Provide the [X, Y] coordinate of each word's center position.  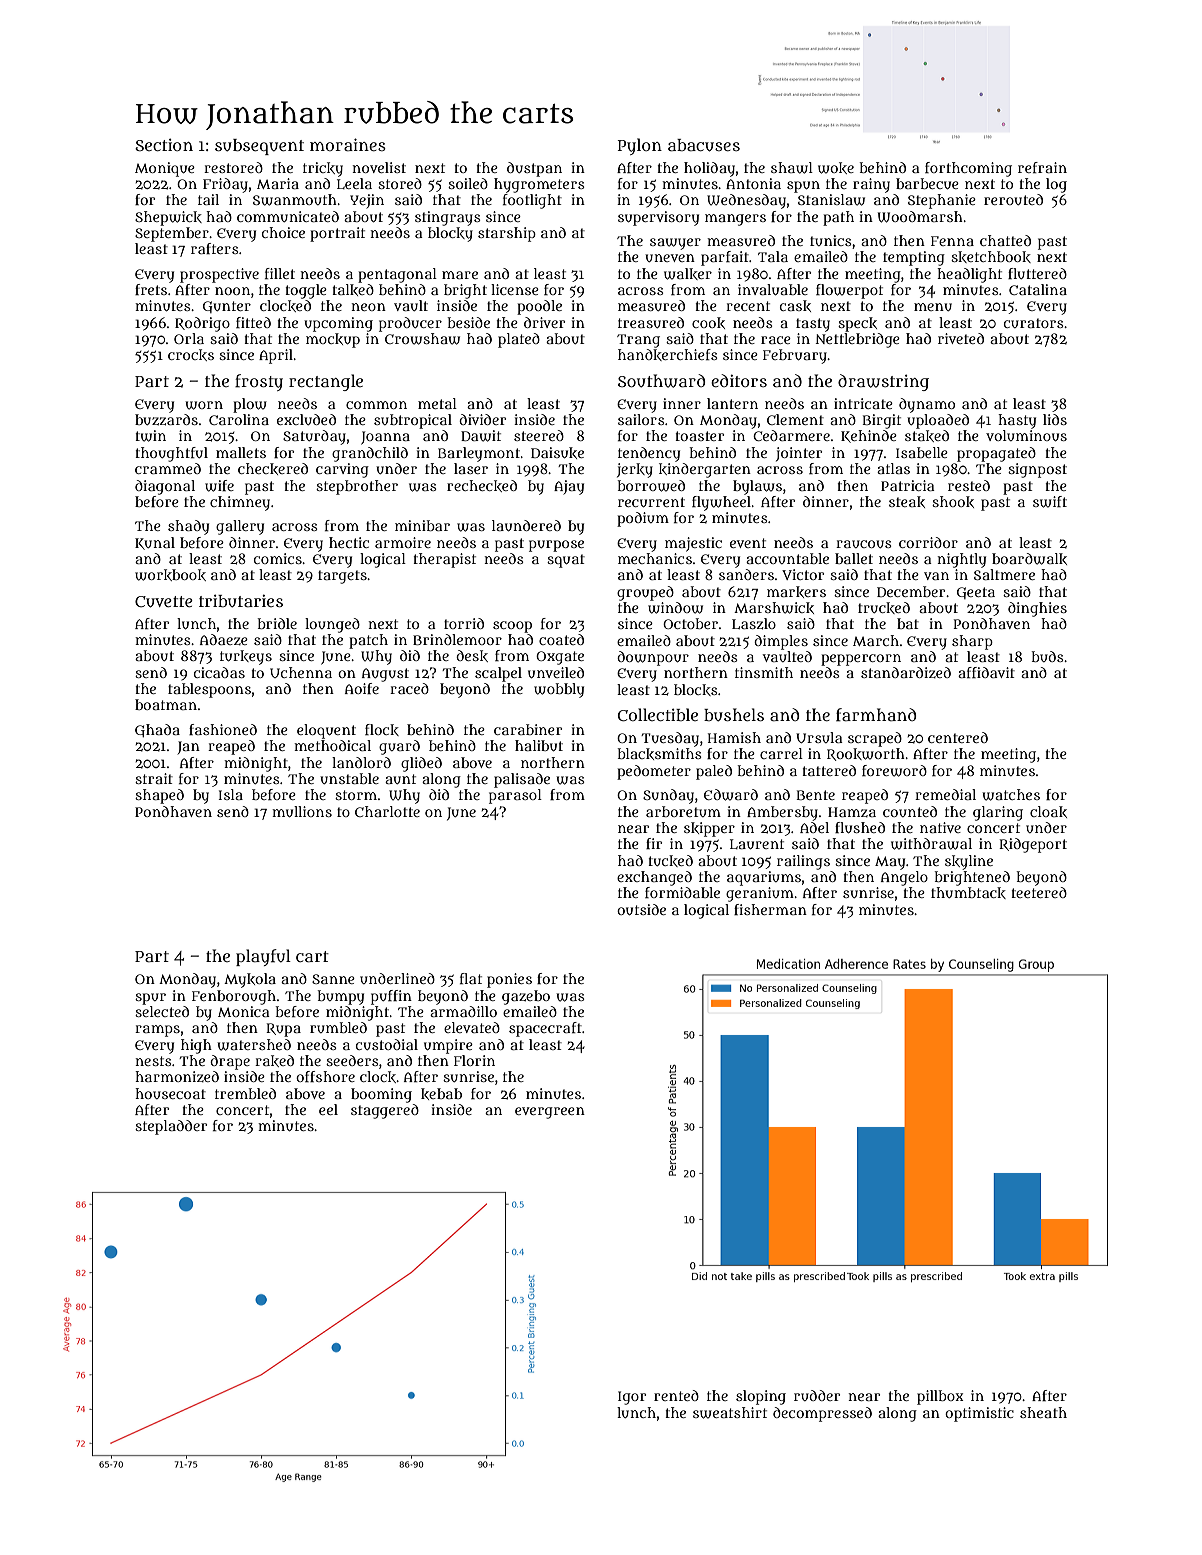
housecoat [170, 1093]
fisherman [770, 909]
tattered [829, 770]
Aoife [362, 688]
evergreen [550, 1113]
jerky [635, 470]
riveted [961, 338]
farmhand [876, 715]
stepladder [171, 1127]
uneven [670, 258]
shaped [159, 796]
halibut [539, 745]
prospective [219, 275]
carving [342, 470]
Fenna [952, 241]
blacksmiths [660, 754]
